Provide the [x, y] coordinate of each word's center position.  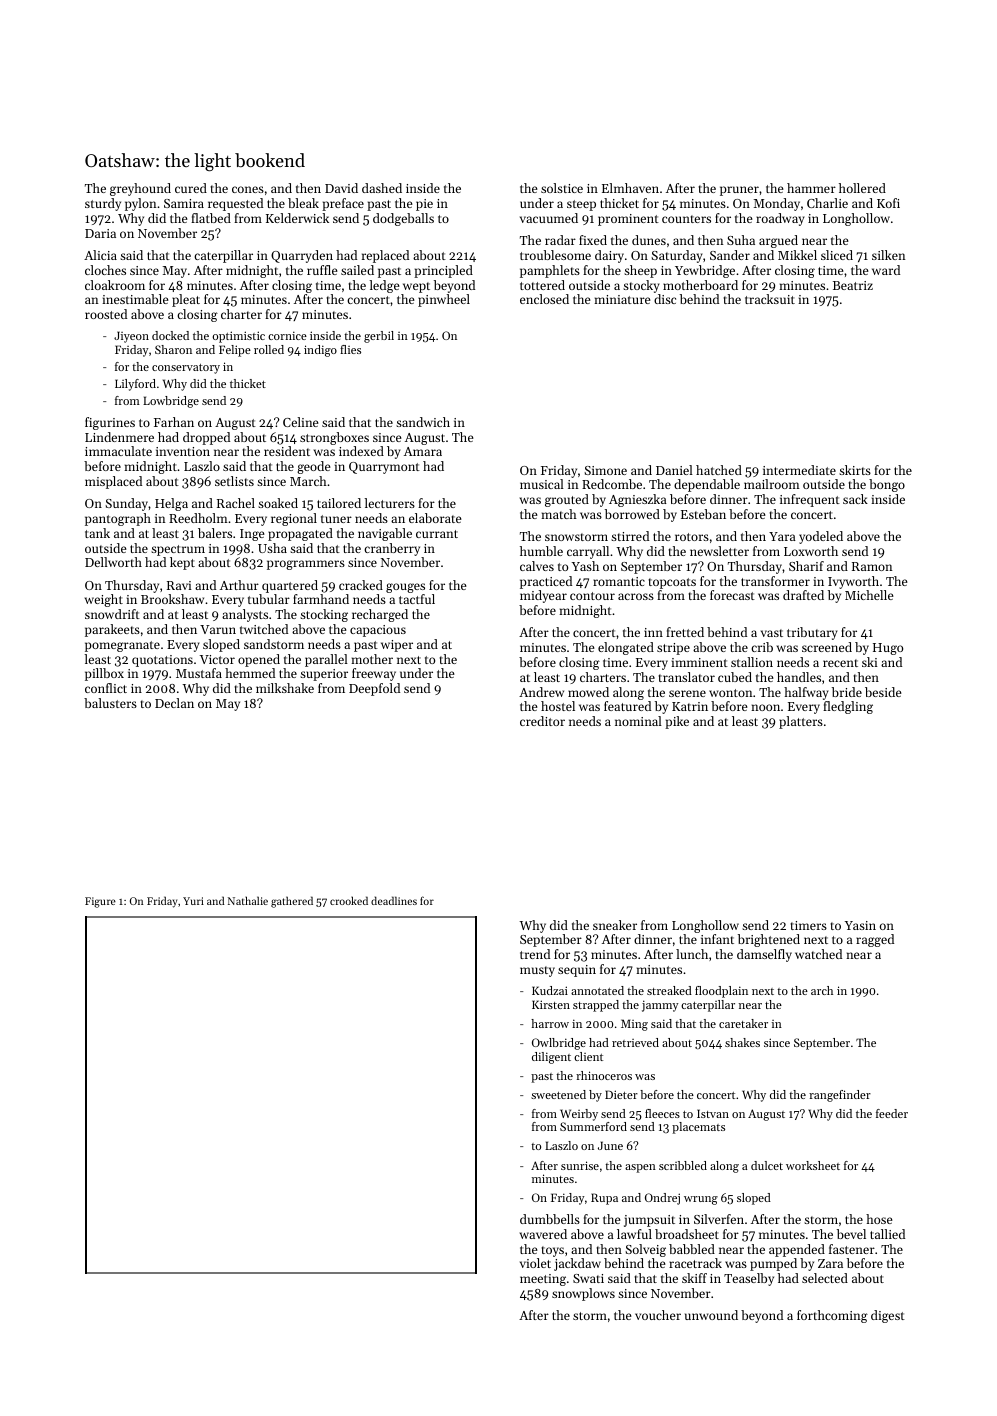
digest [888, 1316]
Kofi [888, 203]
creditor [542, 721]
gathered [292, 902]
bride [847, 692]
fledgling [848, 707]
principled [443, 271]
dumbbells [550, 1219]
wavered [543, 1234]
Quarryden [302, 256]
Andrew [541, 692]
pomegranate [122, 646]
